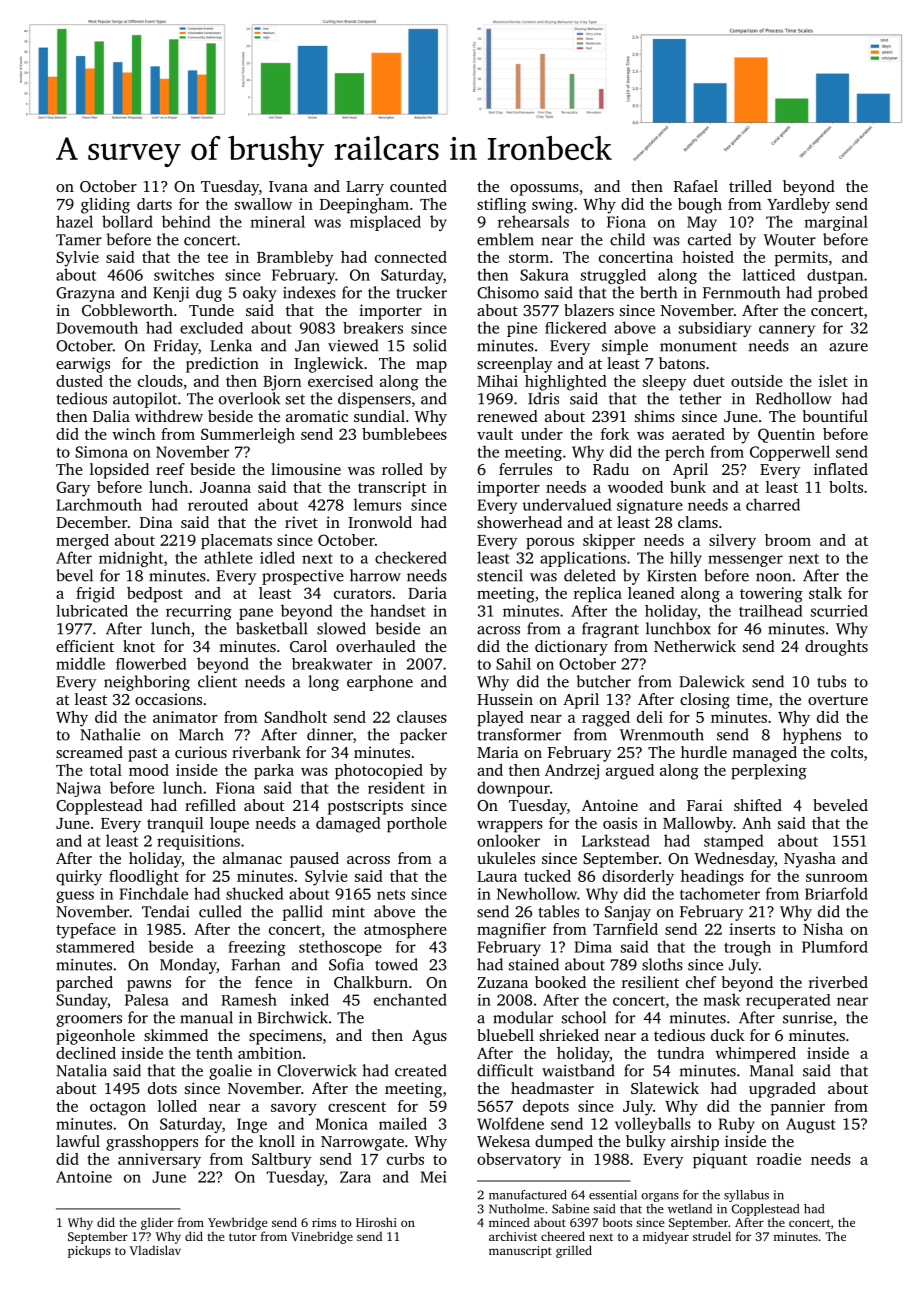  Describe the element at coordinates (80, 663) in the screenshot. I see `middle` at that location.
